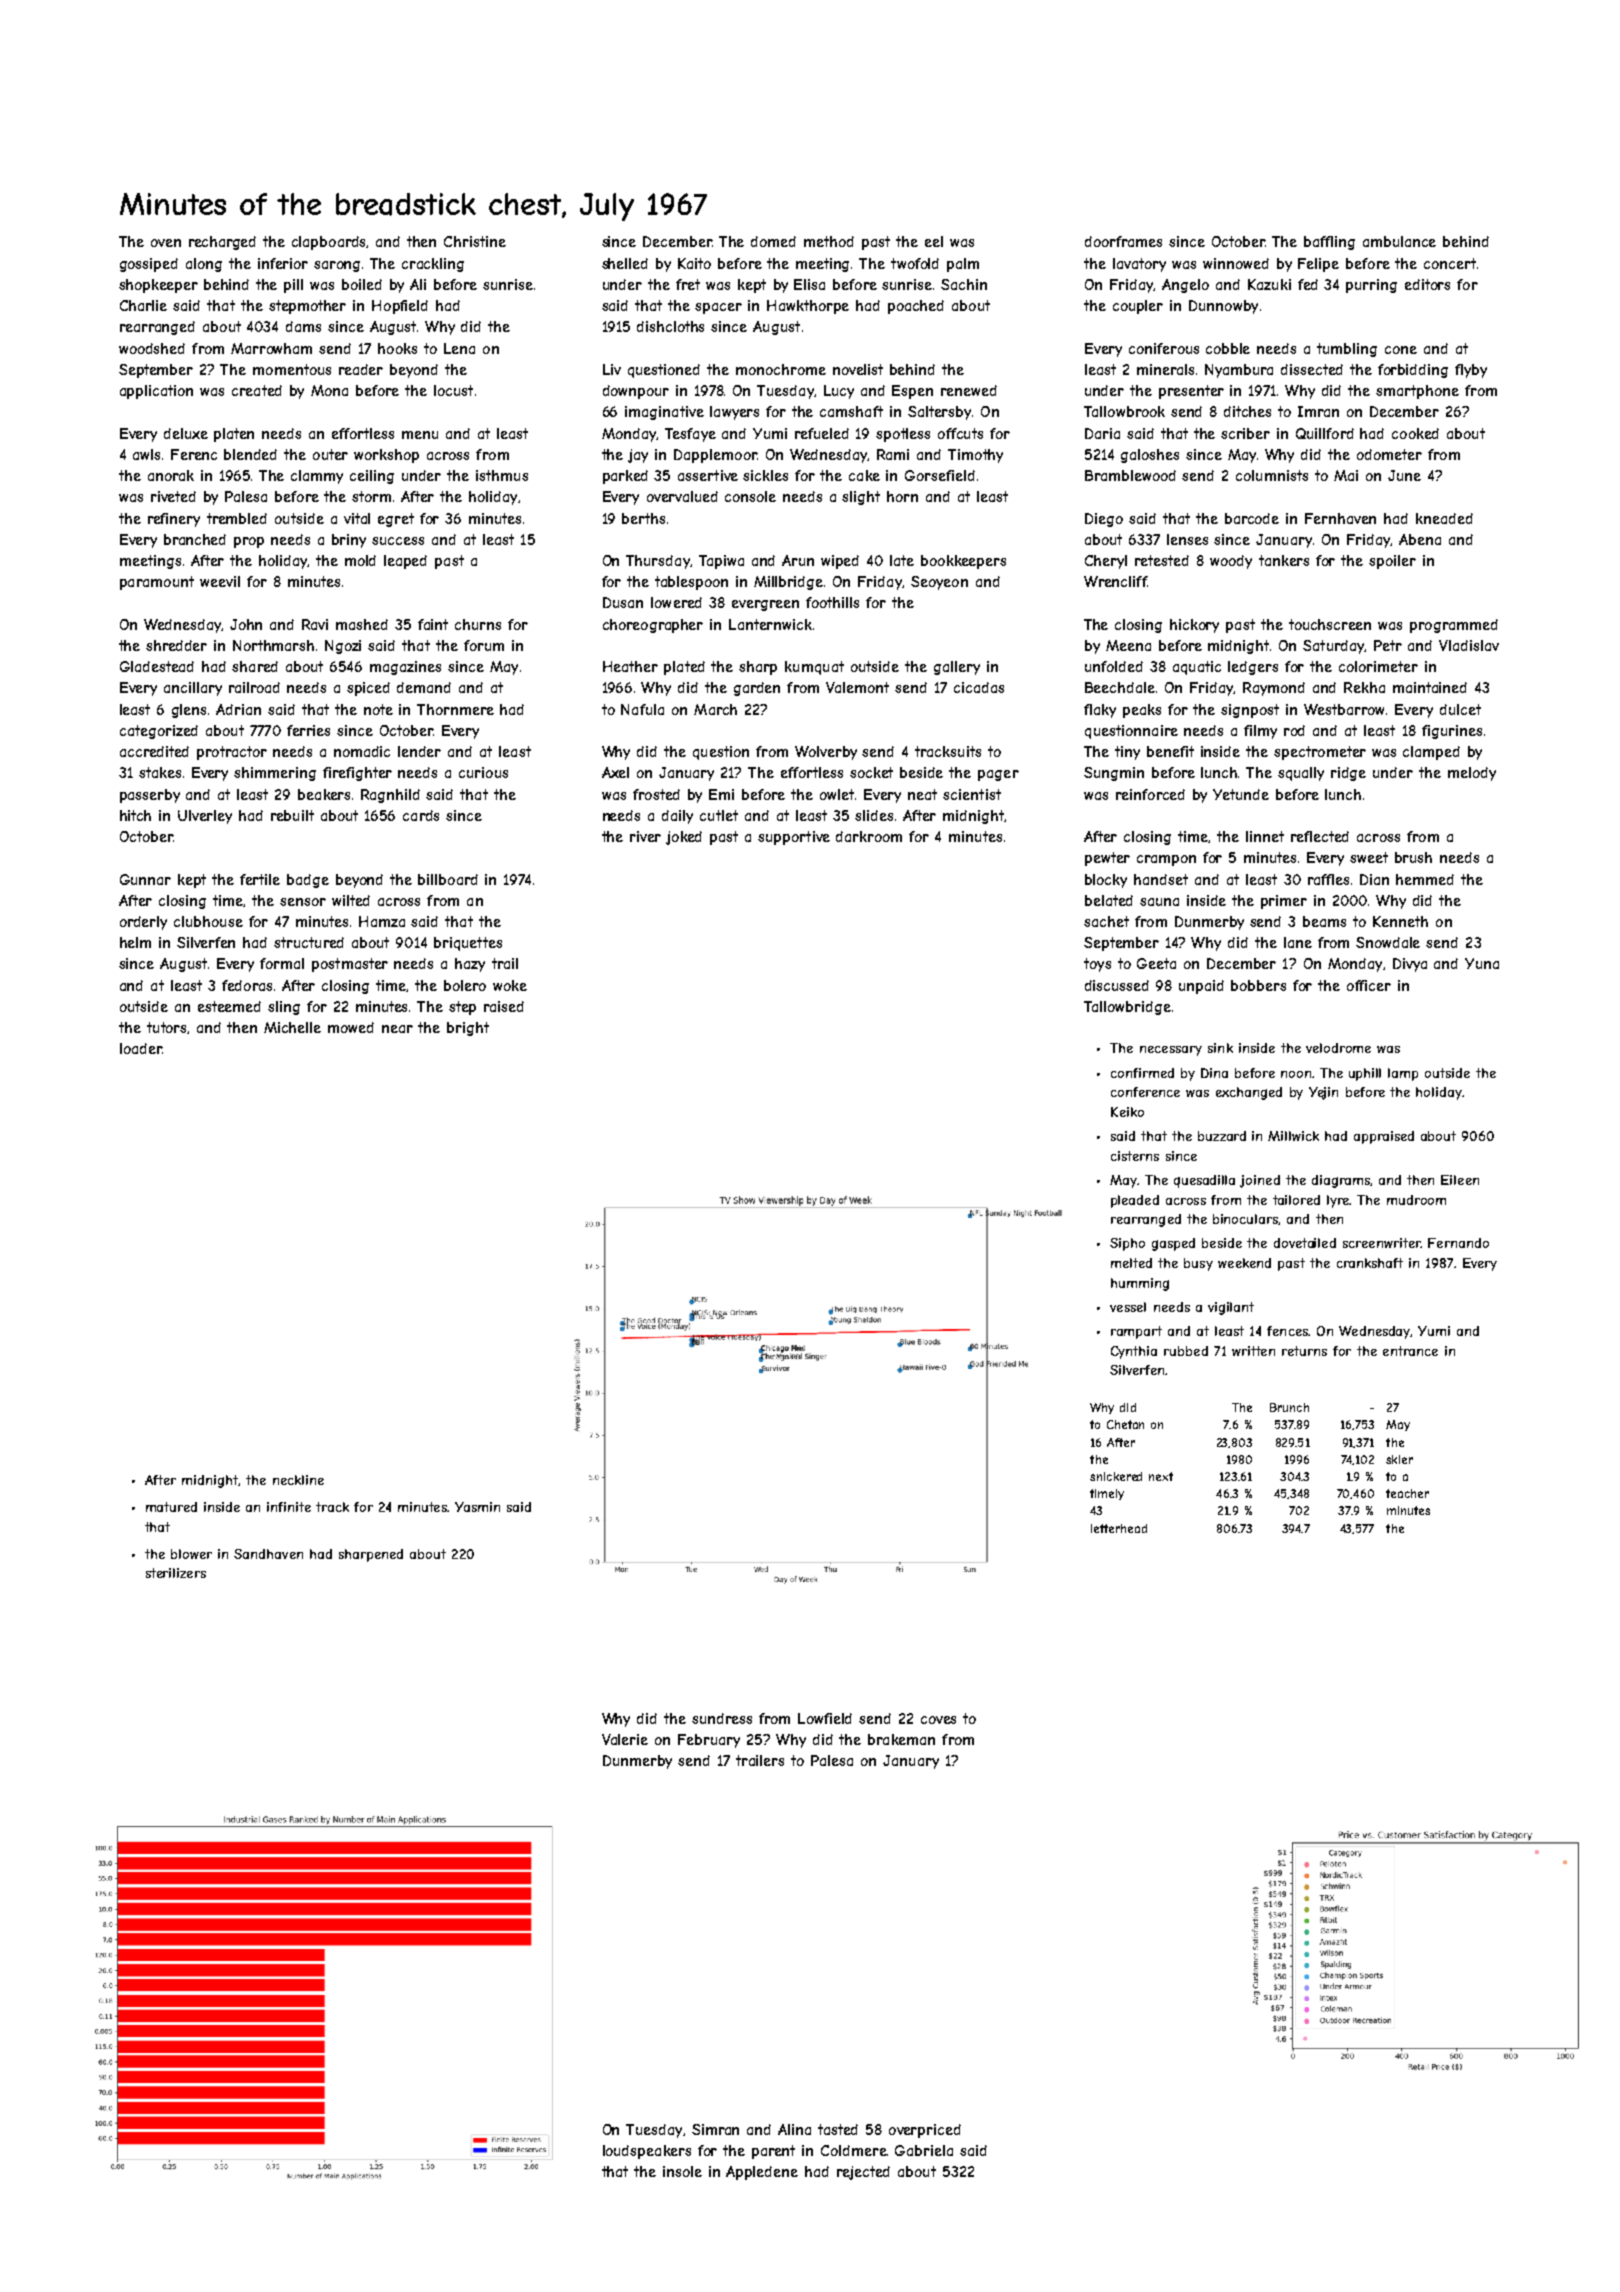 The image size is (1620, 2292). Describe the element at coordinates (901, 1739) in the screenshot. I see `brakeman` at that location.
